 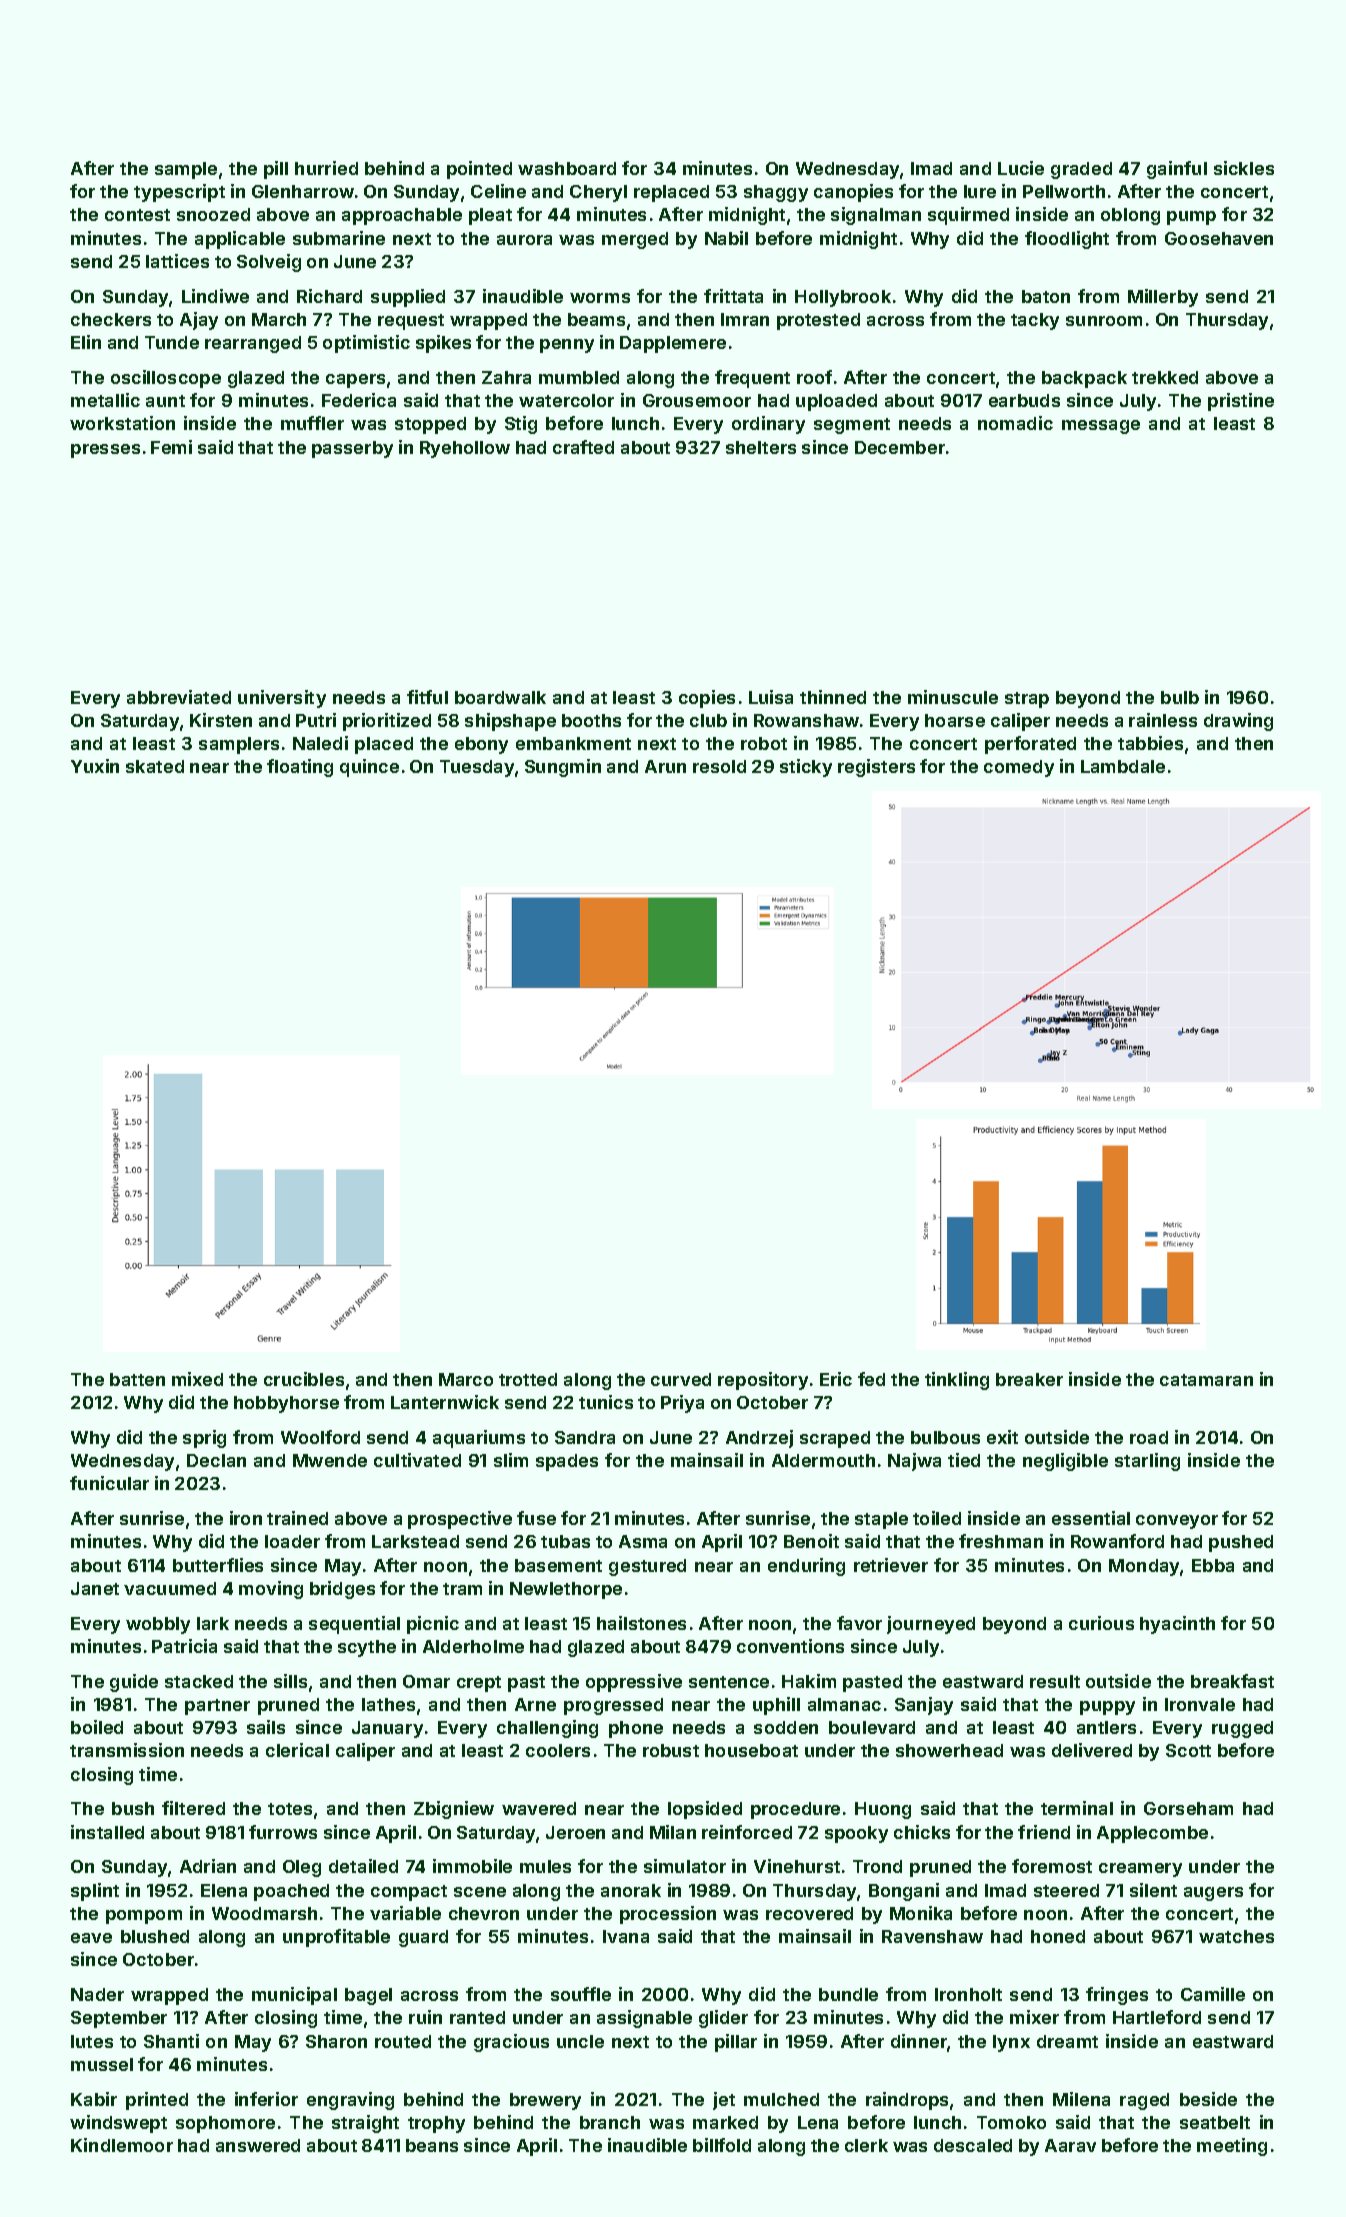 What do you see at coordinates (1029, 1379) in the image?
I see `breaker` at bounding box center [1029, 1379].
